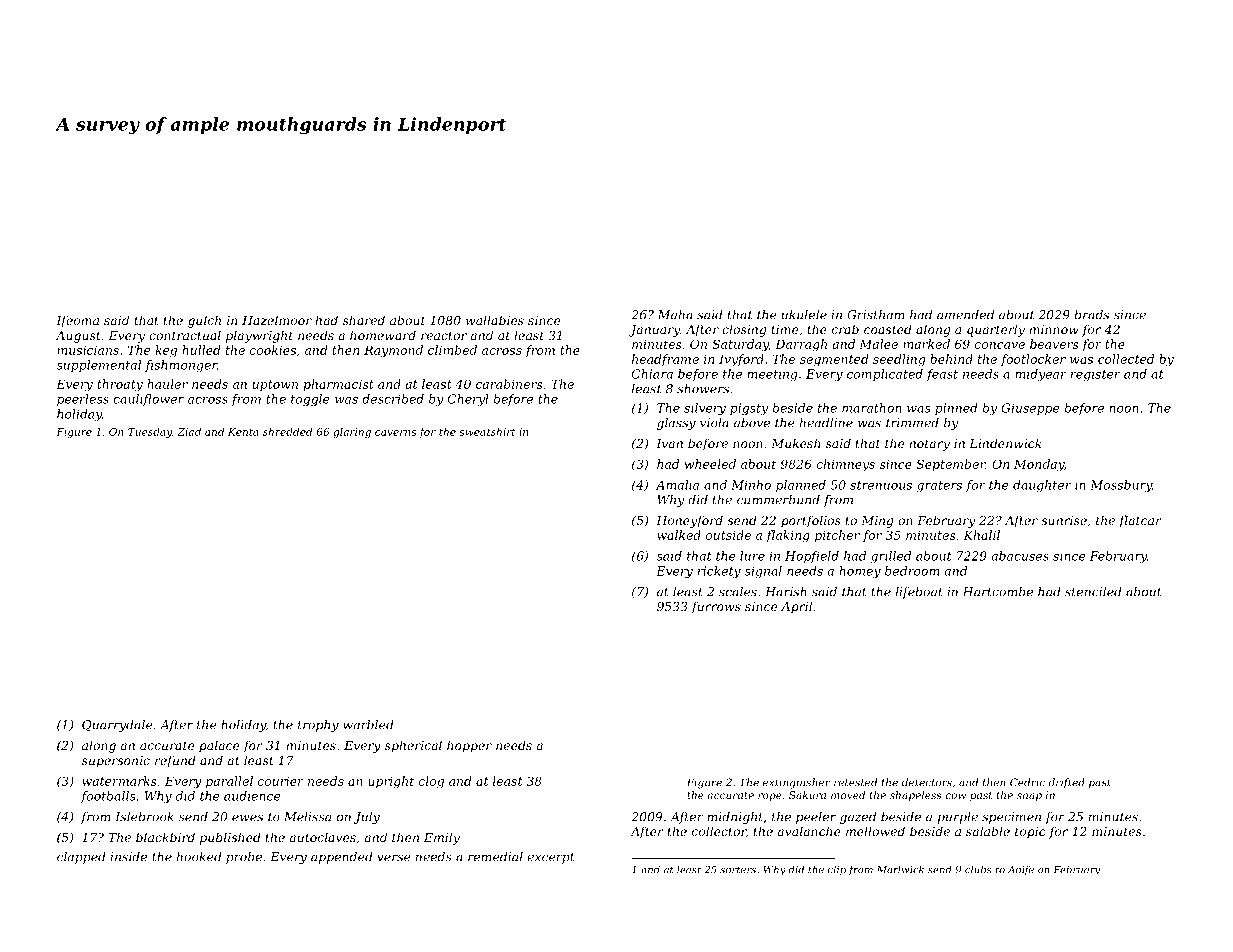  I want to click on inside, so click(129, 857).
